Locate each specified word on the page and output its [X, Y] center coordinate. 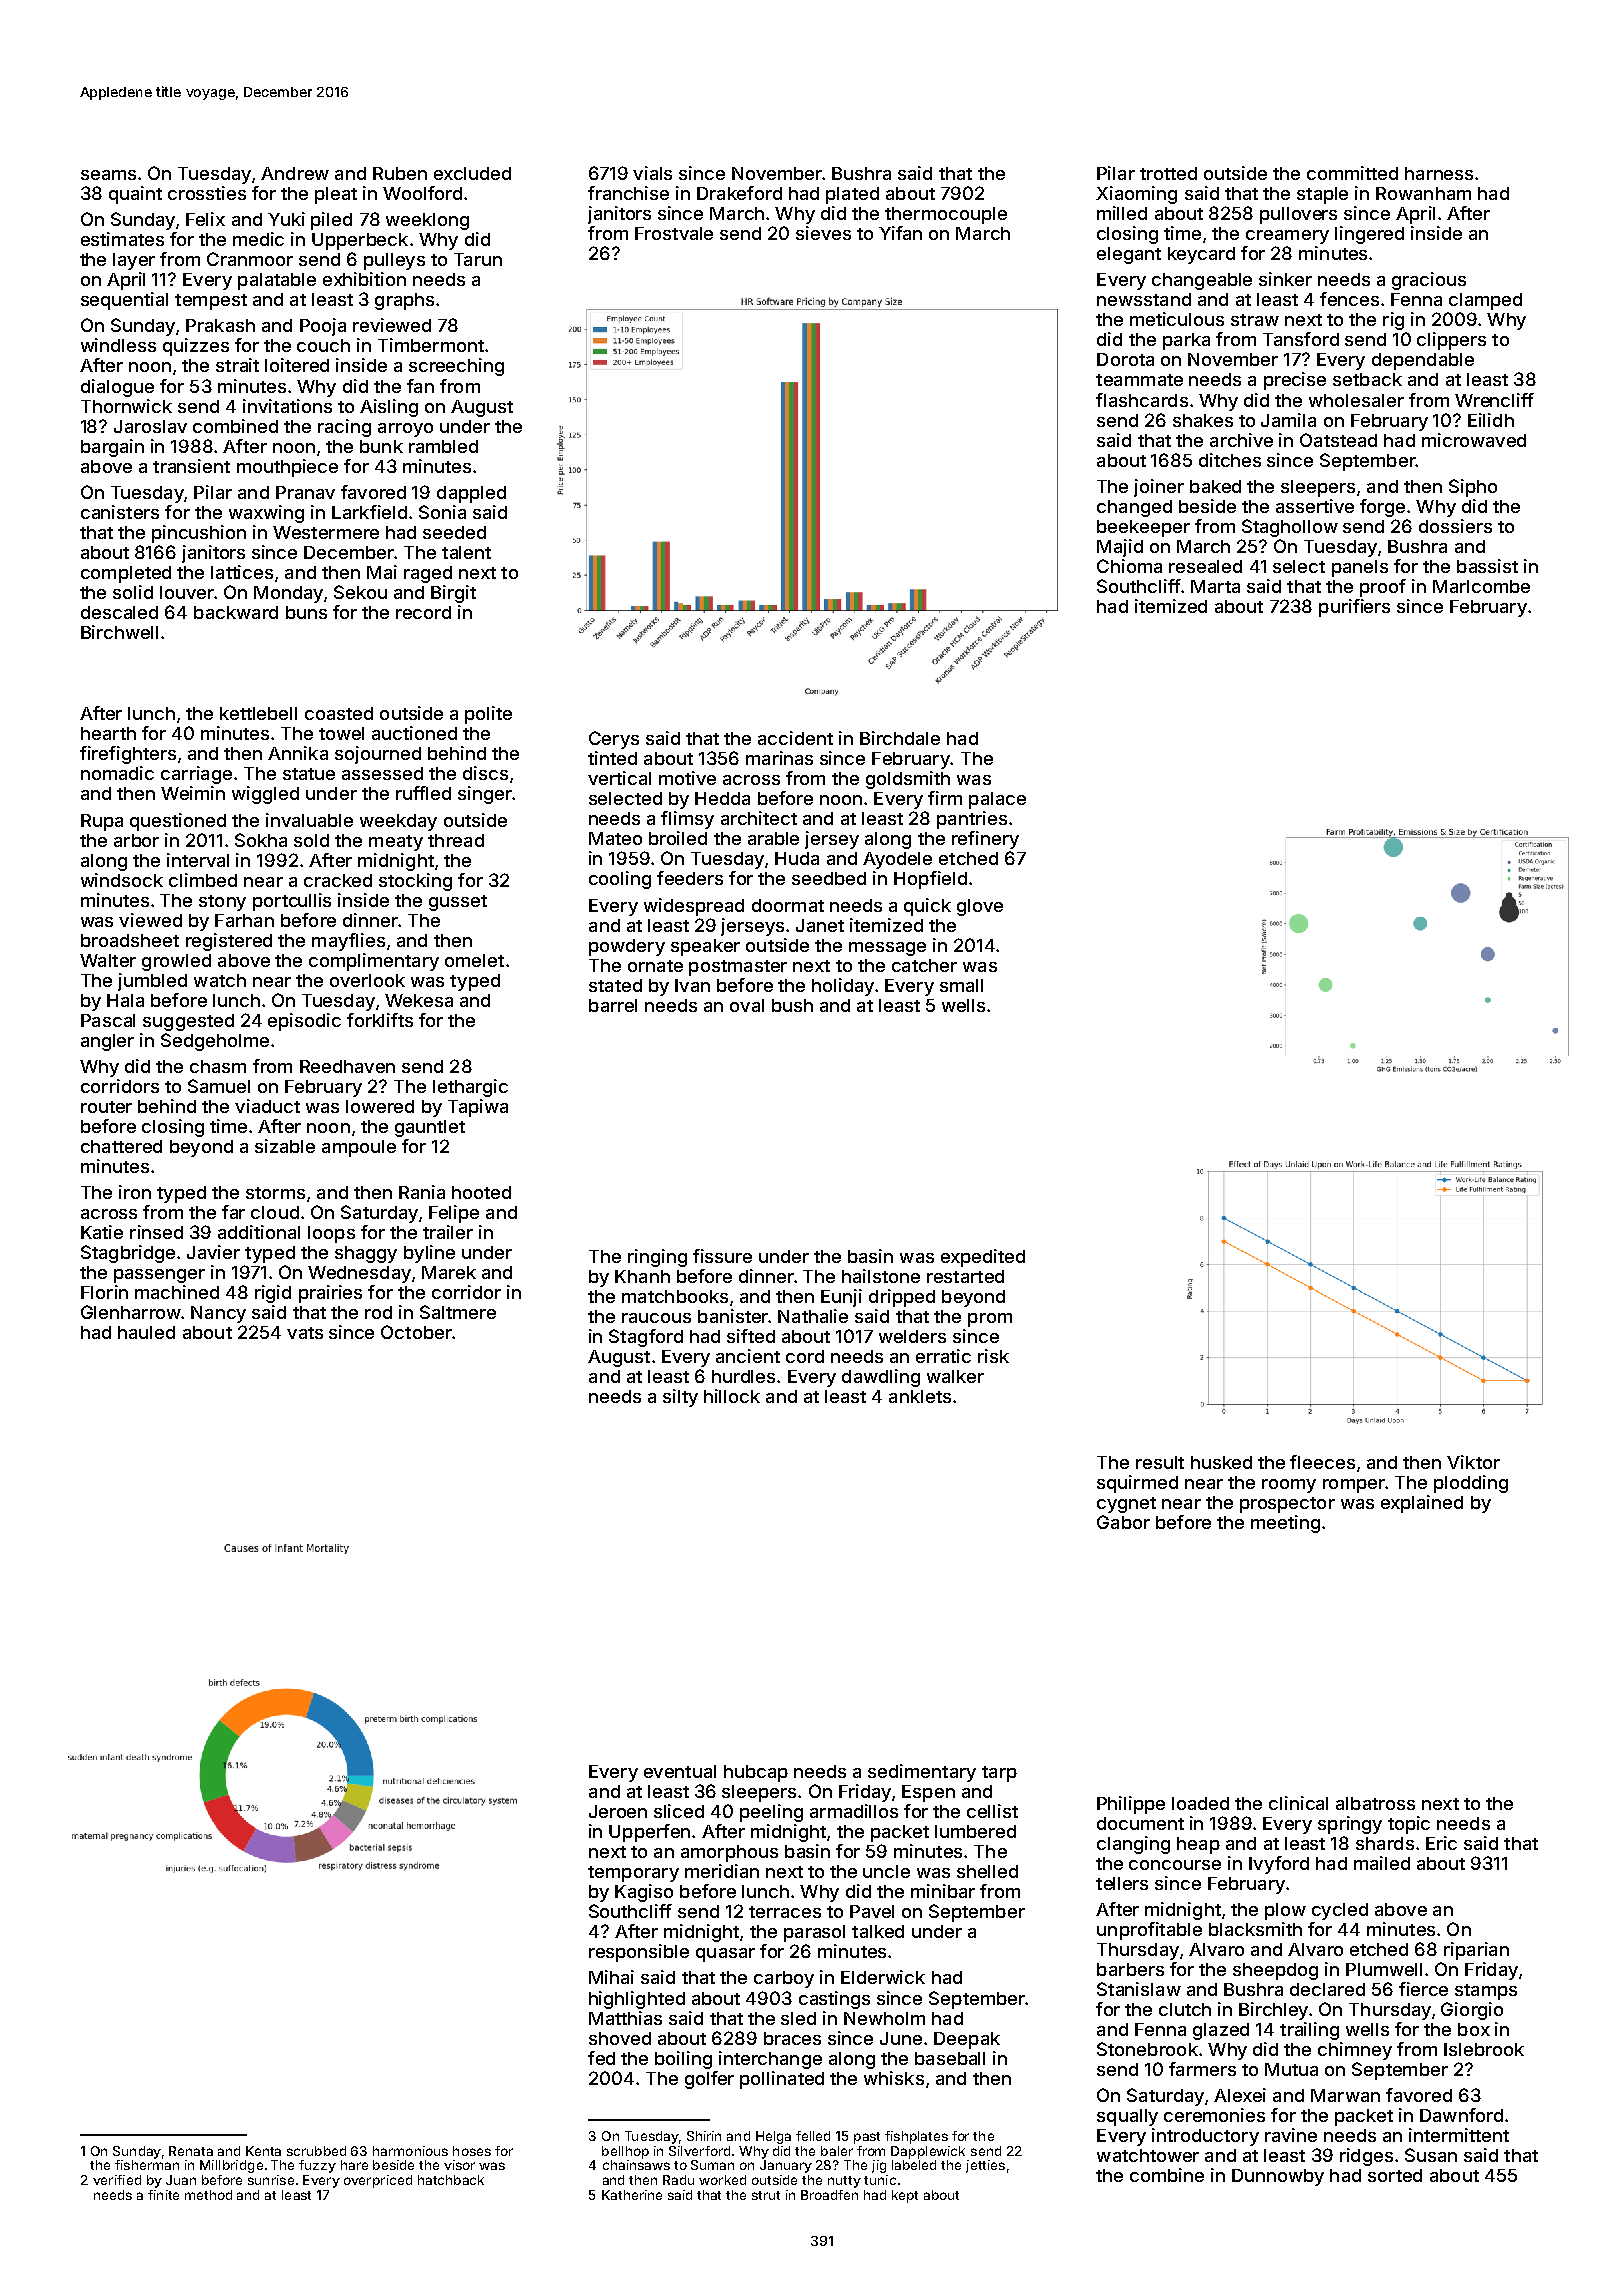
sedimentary [922, 1773]
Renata [191, 2151]
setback [1367, 379]
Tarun [478, 259]
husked [1221, 1462]
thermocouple [946, 215]
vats [305, 1333]
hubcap [756, 1773]
